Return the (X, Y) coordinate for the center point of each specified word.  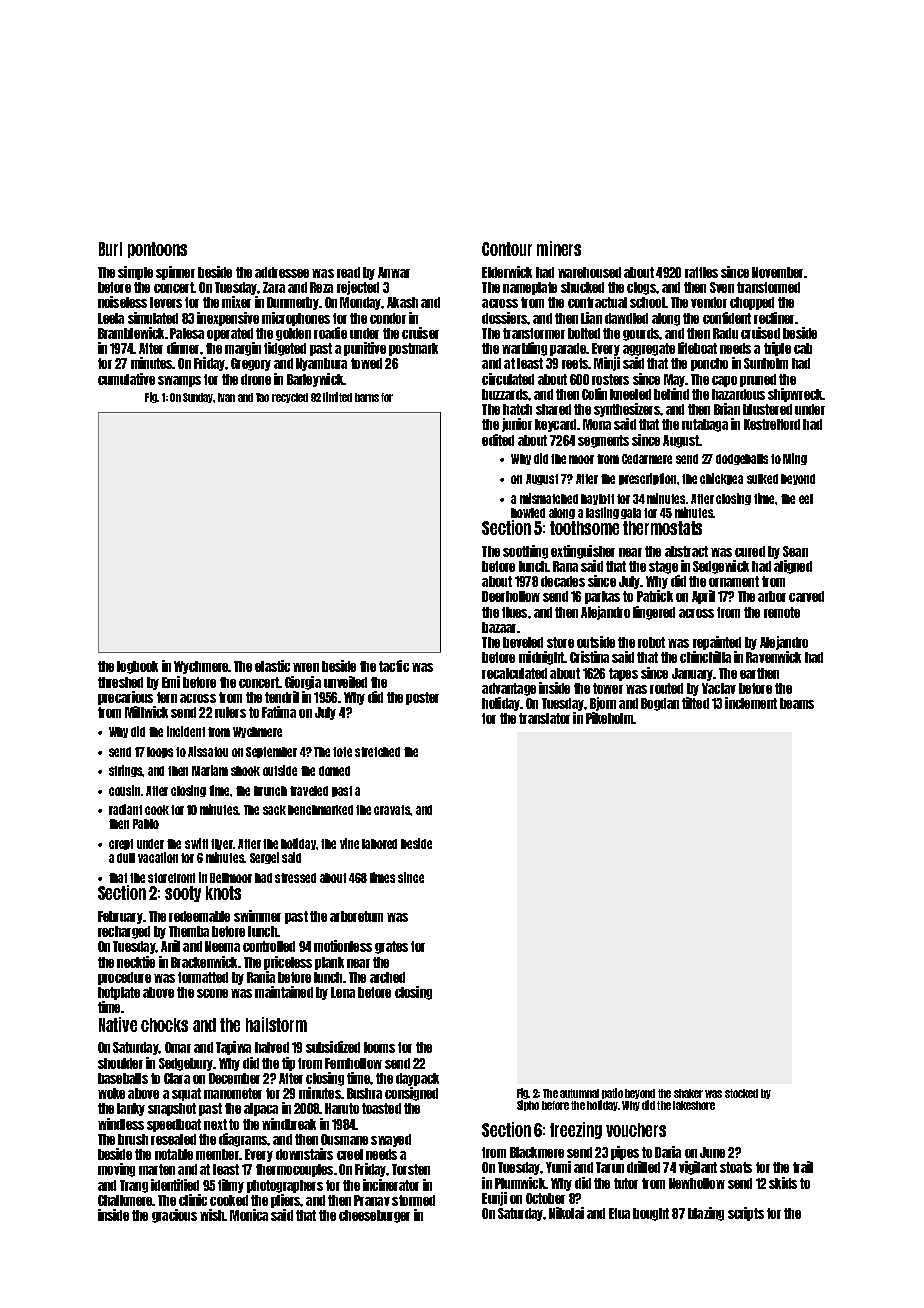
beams (797, 703)
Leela (111, 318)
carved (806, 596)
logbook (137, 667)
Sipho (528, 1106)
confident (727, 318)
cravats (392, 810)
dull (126, 858)
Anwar (394, 272)
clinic (193, 1200)
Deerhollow (511, 596)
